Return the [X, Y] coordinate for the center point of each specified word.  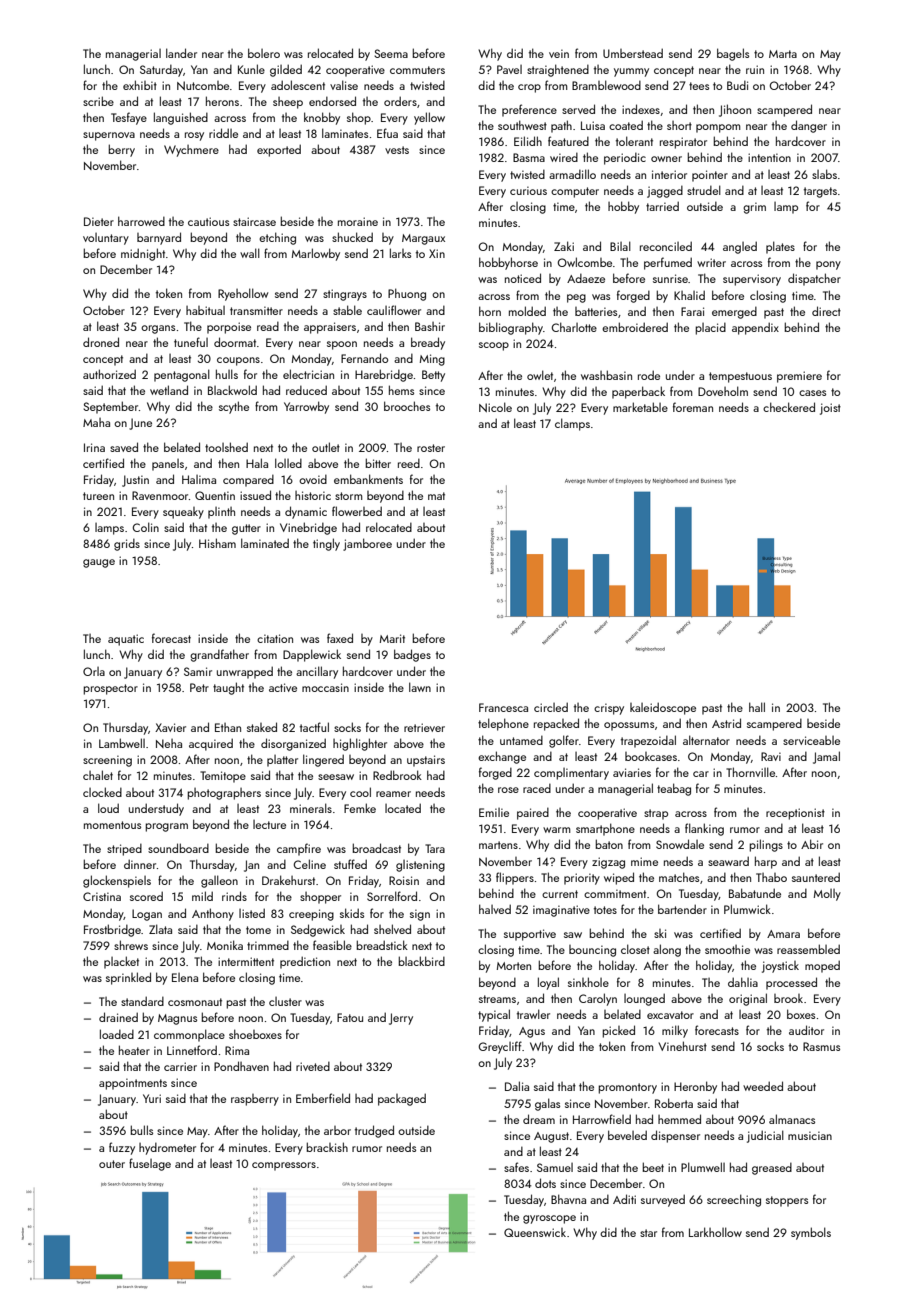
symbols [811, 1233]
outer [112, 1164]
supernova [109, 136]
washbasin [606, 375]
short [679, 125]
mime [644, 861]
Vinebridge [308, 528]
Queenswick [535, 1232]
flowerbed [357, 511]
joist [830, 409]
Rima [237, 1050]
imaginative [561, 911]
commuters [417, 70]
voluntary [106, 239]
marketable [640, 407]
